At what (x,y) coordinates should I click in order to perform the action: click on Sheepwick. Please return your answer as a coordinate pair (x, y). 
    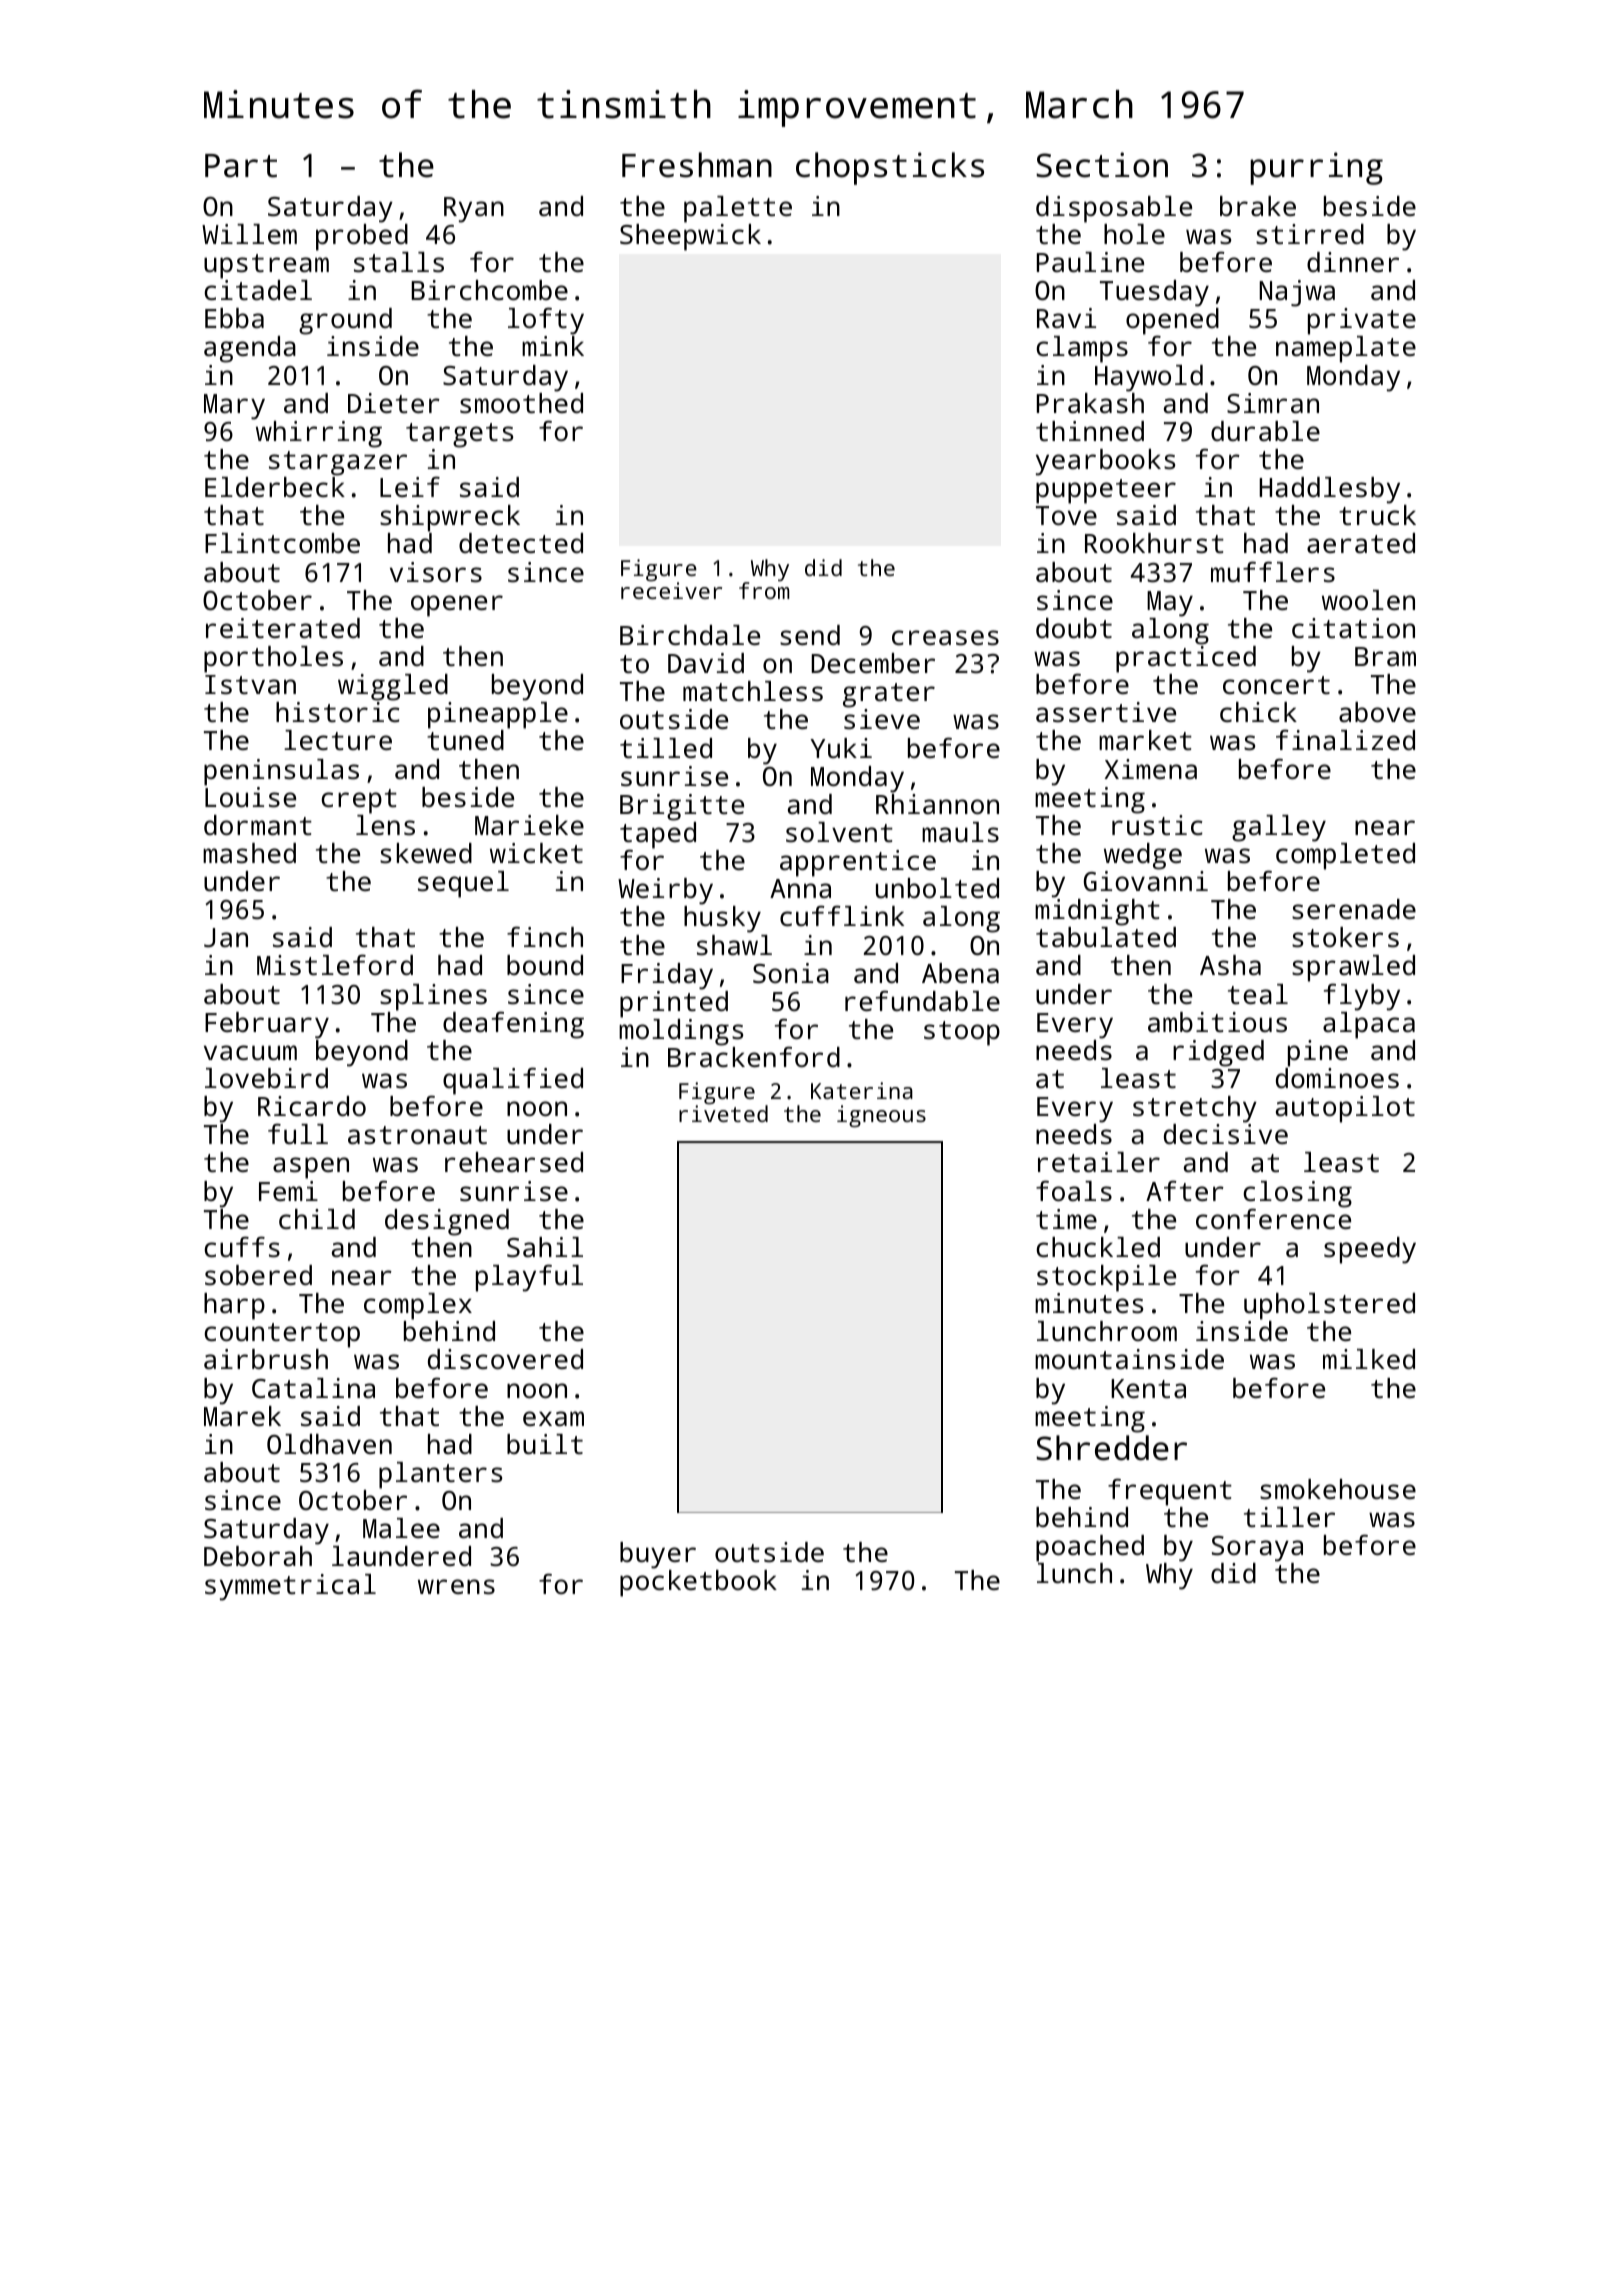
    Looking at the image, I should click on (690, 237).
